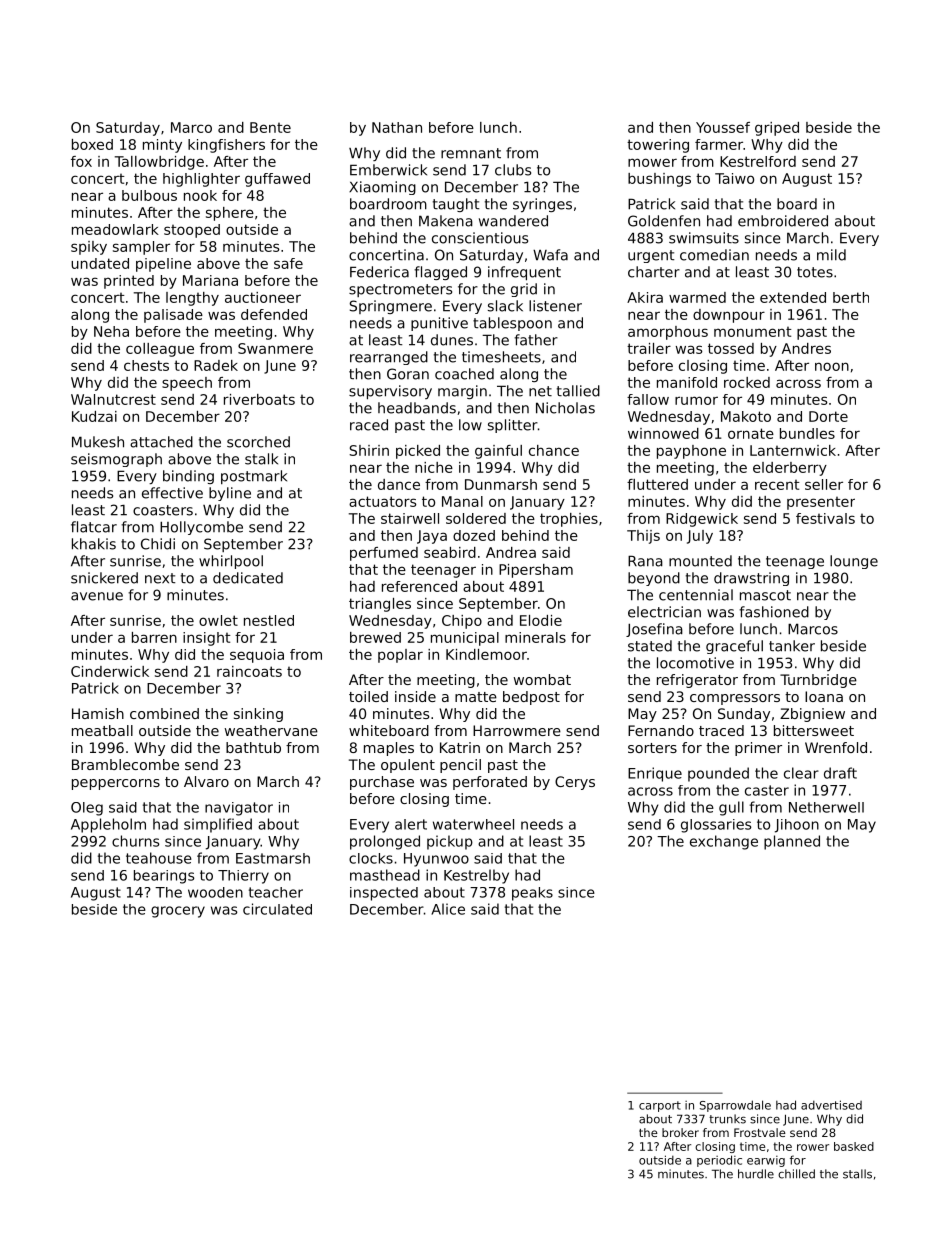 This image has width=952, height=1233. Describe the element at coordinates (94, 527) in the image. I see `flatcar` at that location.
